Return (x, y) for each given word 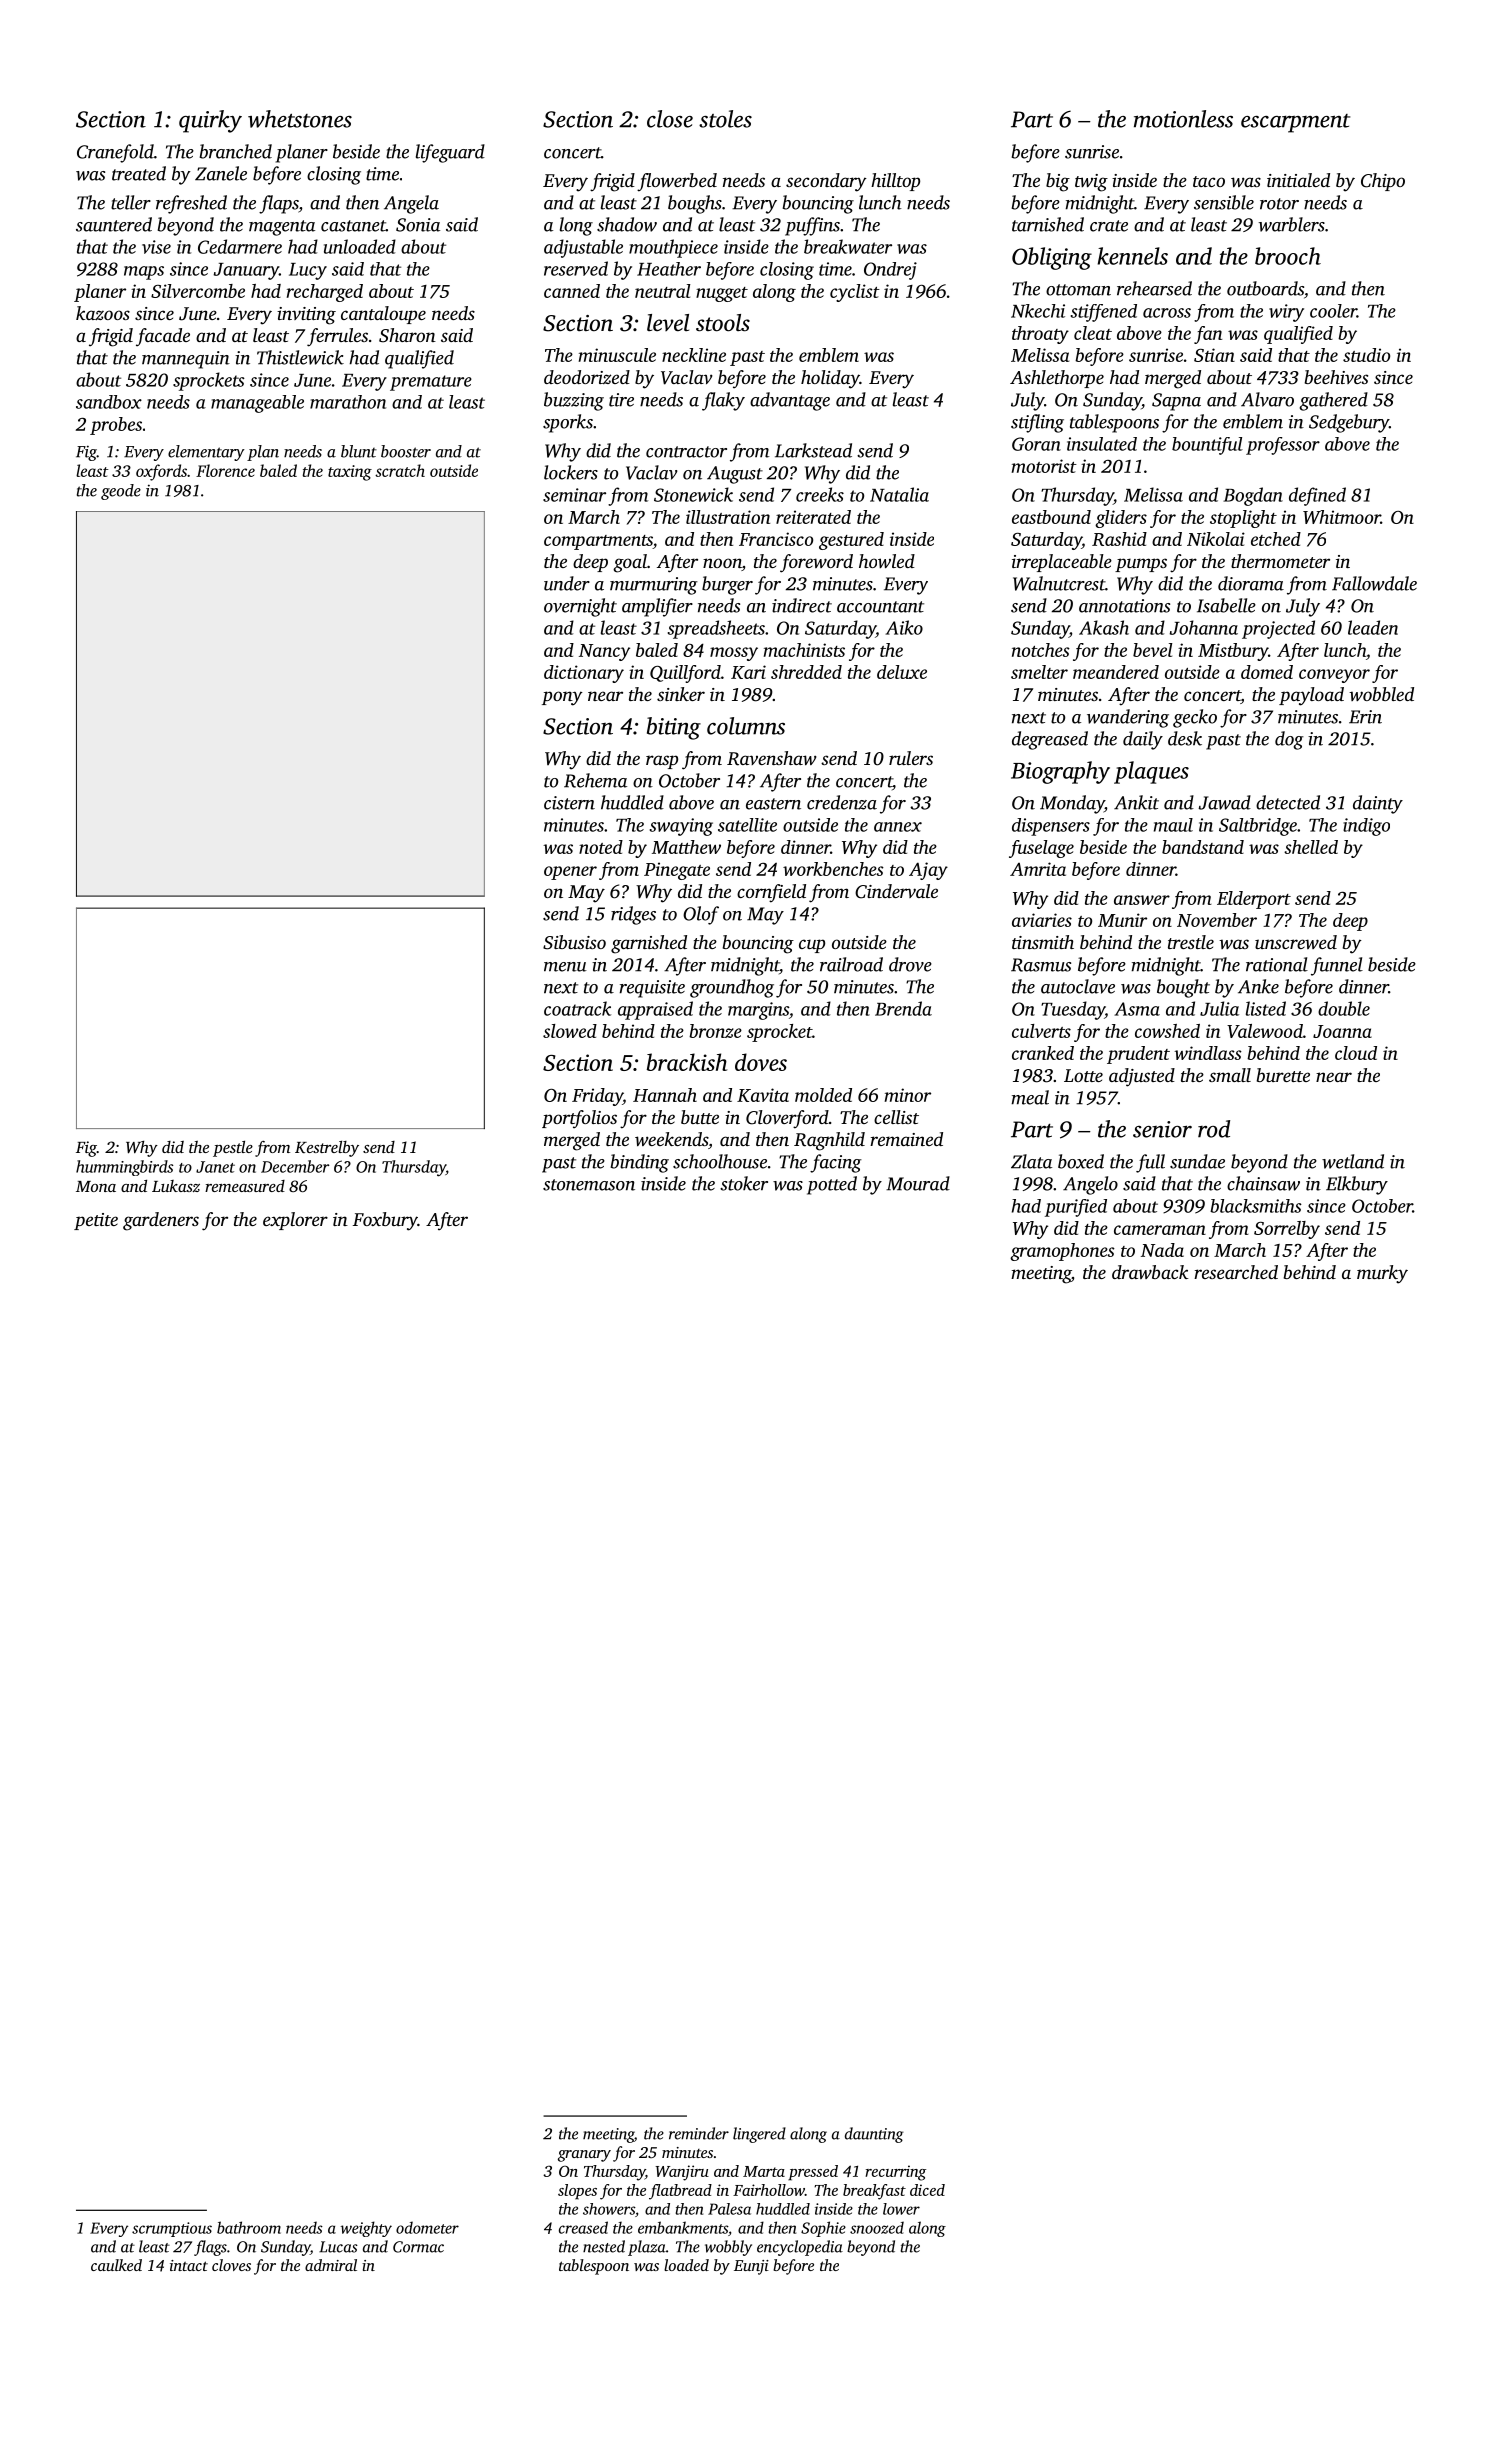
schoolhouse (720, 1161)
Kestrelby (327, 1149)
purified (1076, 1208)
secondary (826, 182)
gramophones (1062, 1252)
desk (1185, 738)
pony (562, 698)
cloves (231, 2265)
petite (96, 1221)
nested (604, 2246)
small (1230, 1075)
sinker (681, 694)
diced (927, 2190)
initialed (1298, 180)
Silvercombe (198, 291)
